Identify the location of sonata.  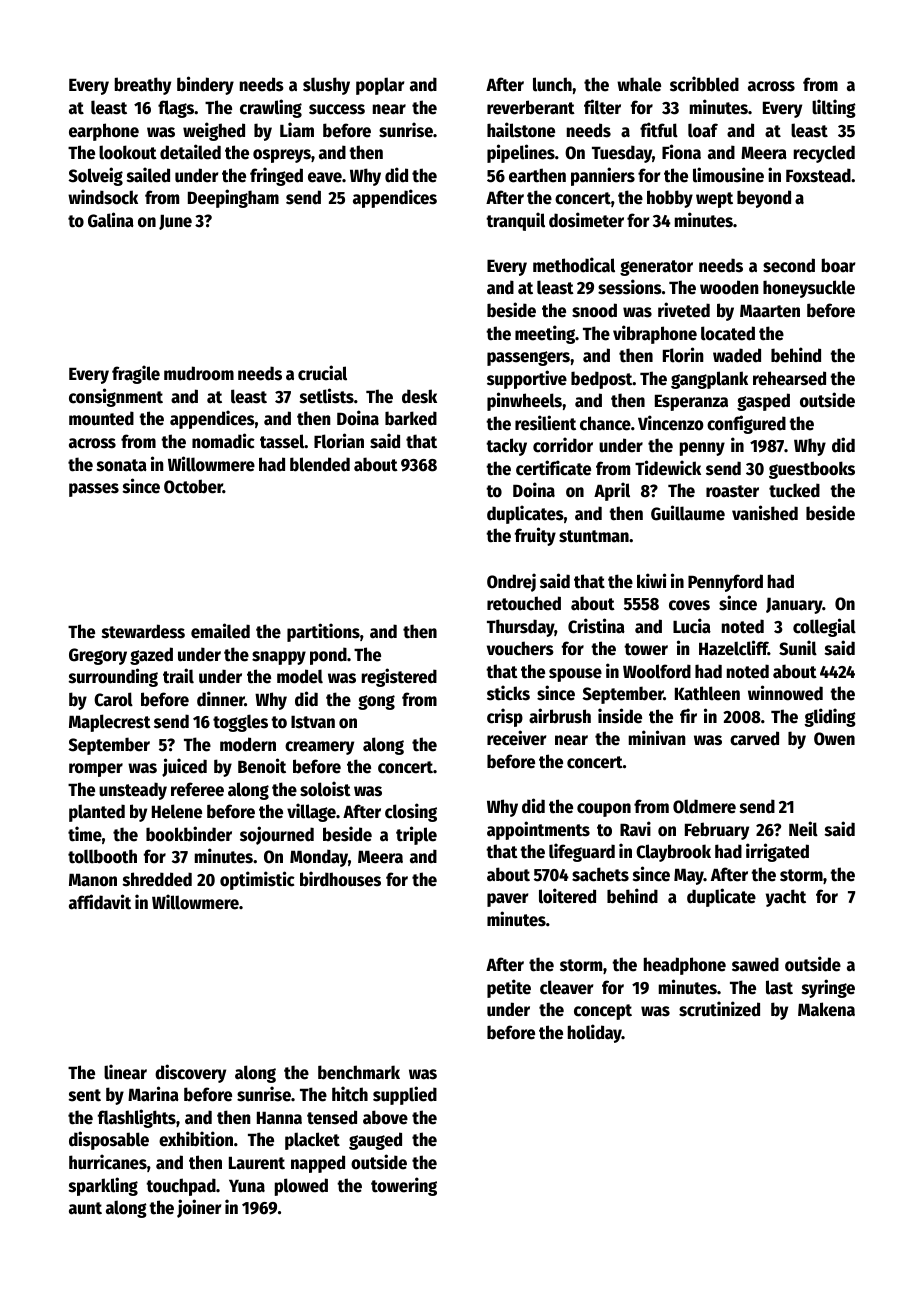
(122, 465).
